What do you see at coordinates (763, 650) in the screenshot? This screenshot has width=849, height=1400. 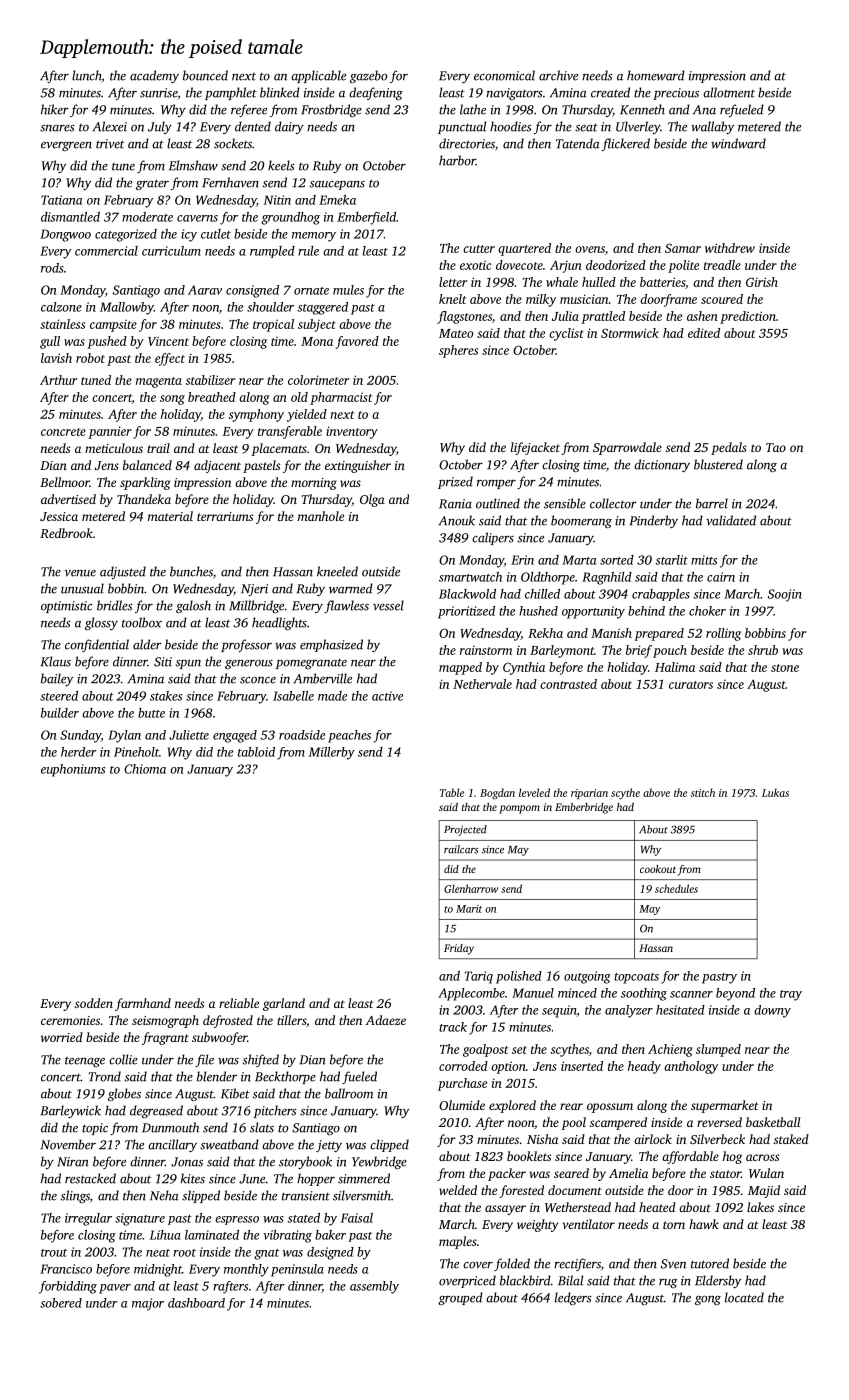 I see `shrub` at bounding box center [763, 650].
